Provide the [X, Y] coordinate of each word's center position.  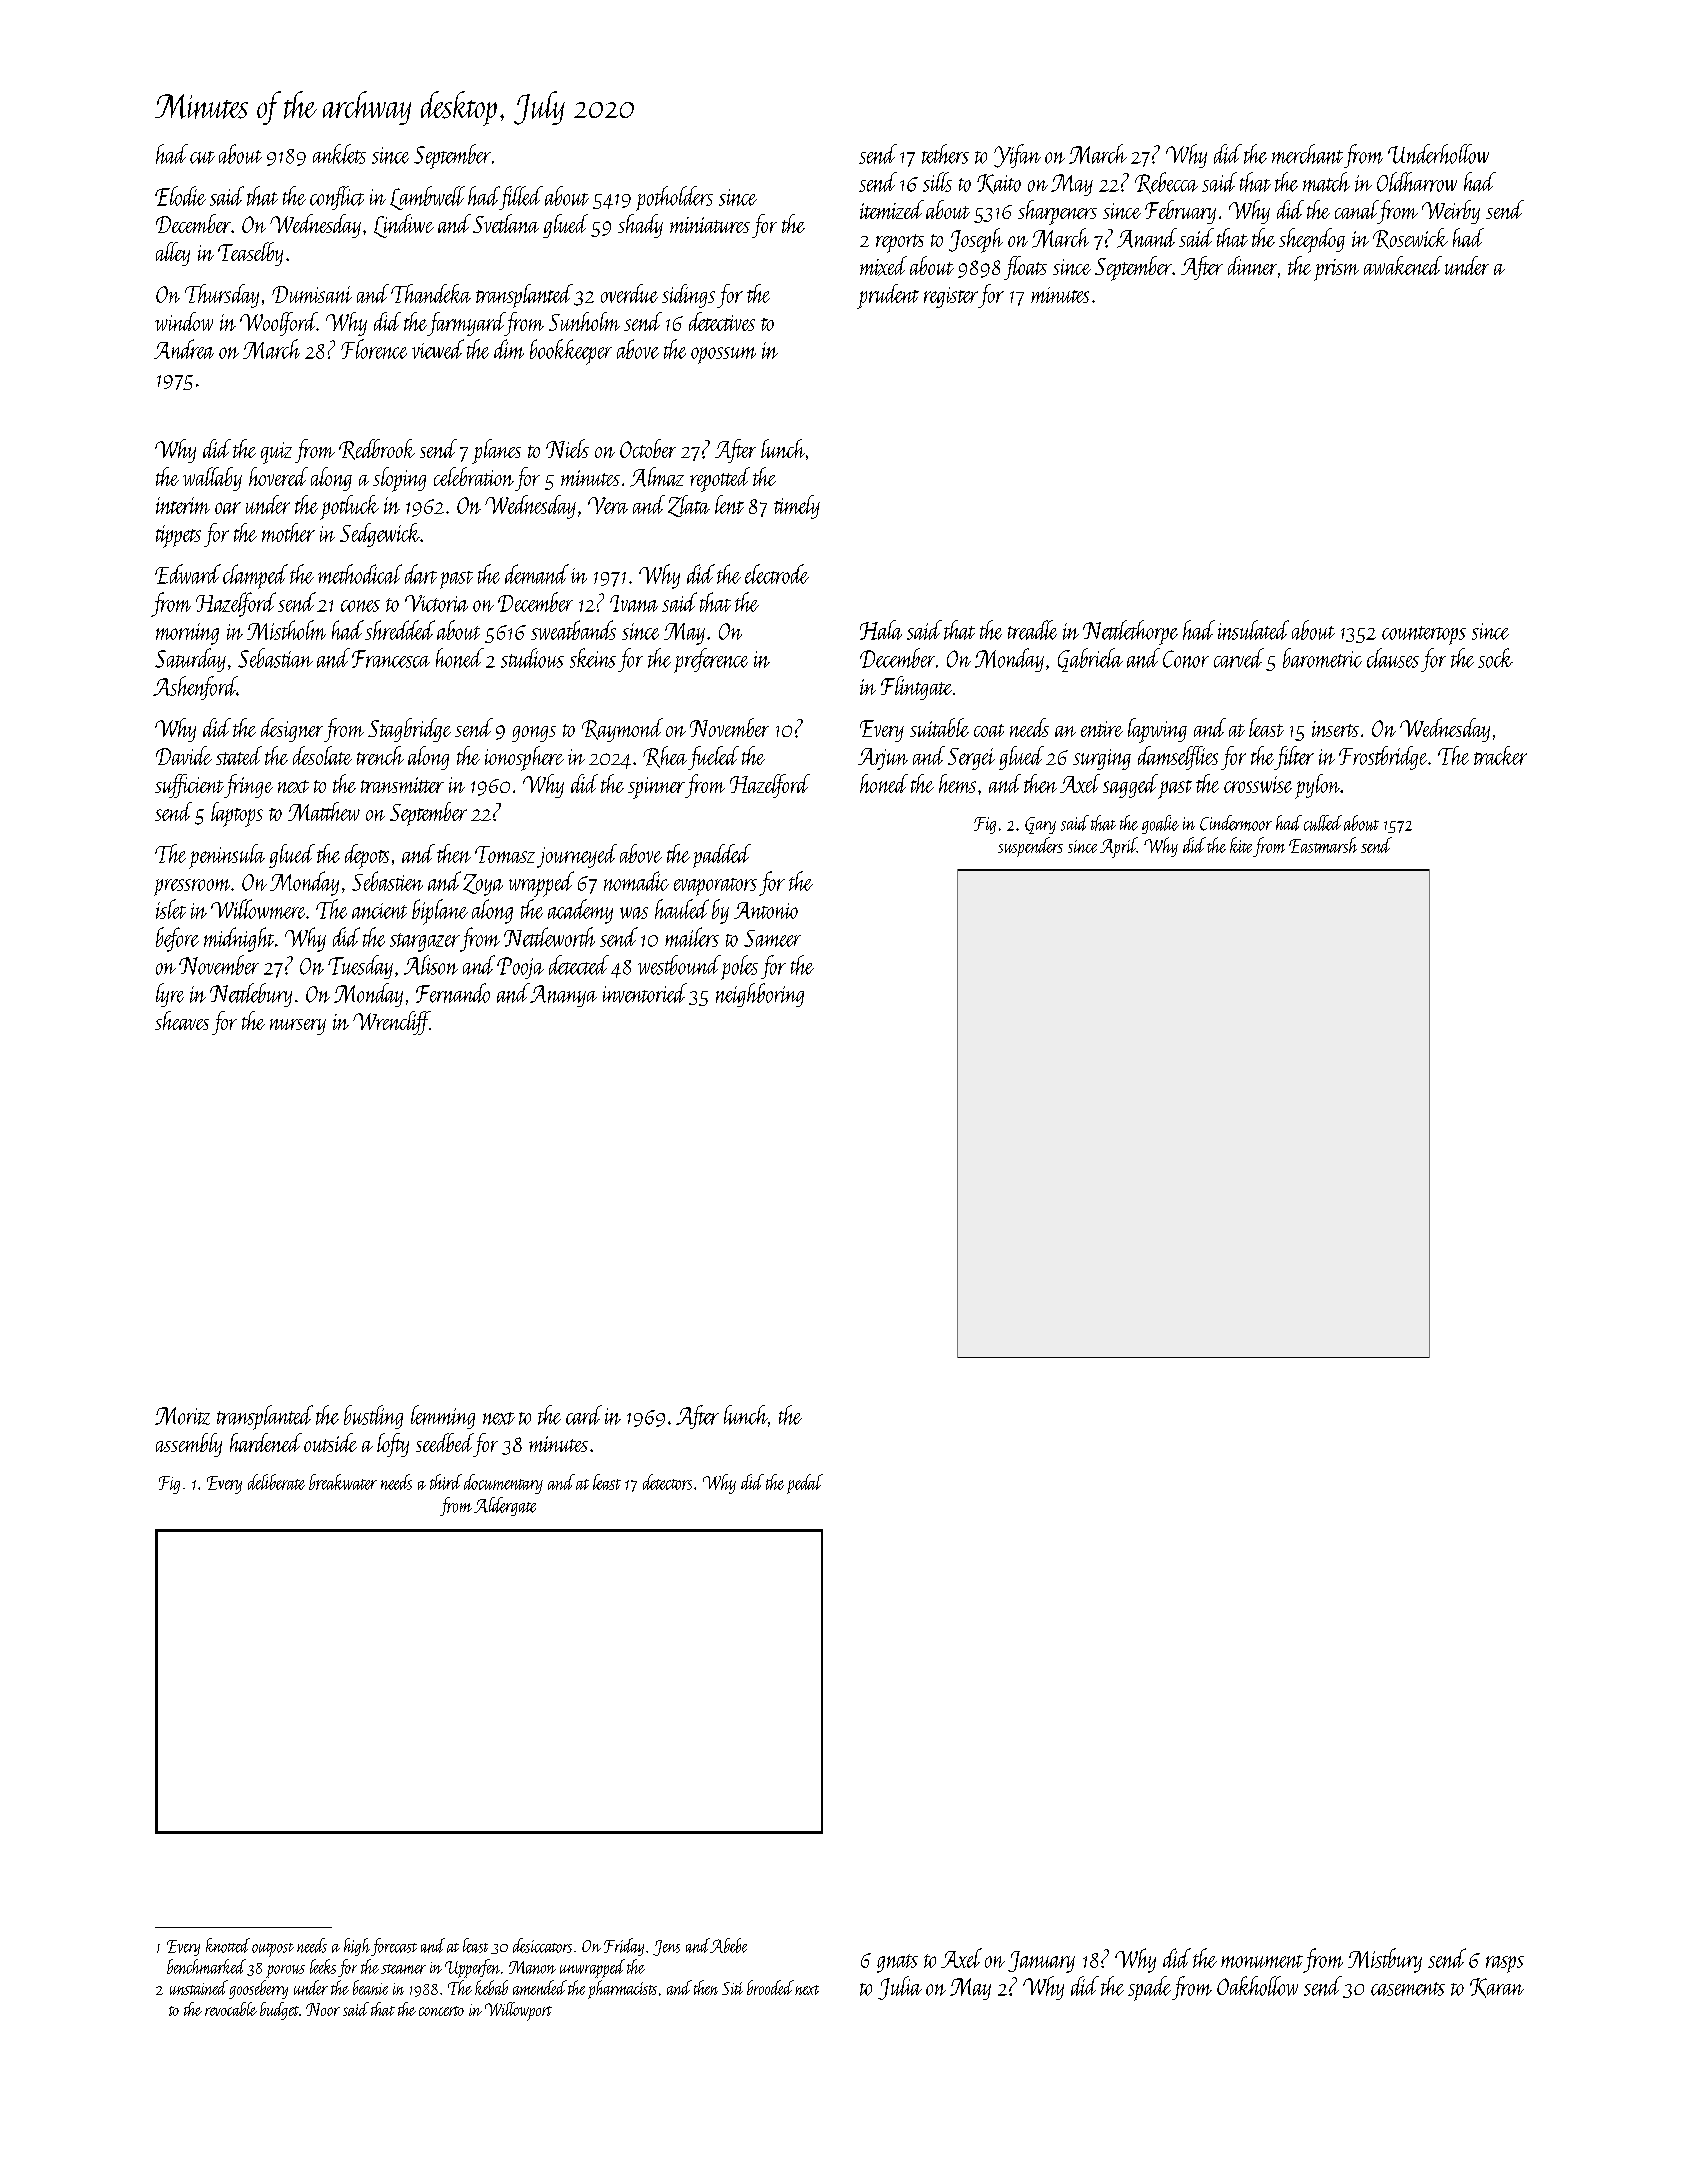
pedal [805, 1484]
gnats [897, 1963]
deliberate [276, 1482]
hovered [278, 476]
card [584, 1415]
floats [1025, 268]
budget [279, 2011]
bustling [373, 1417]
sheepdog [1312, 240]
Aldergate [505, 1506]
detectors [667, 1482]
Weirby [1451, 212]
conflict [337, 198]
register [951, 297]
